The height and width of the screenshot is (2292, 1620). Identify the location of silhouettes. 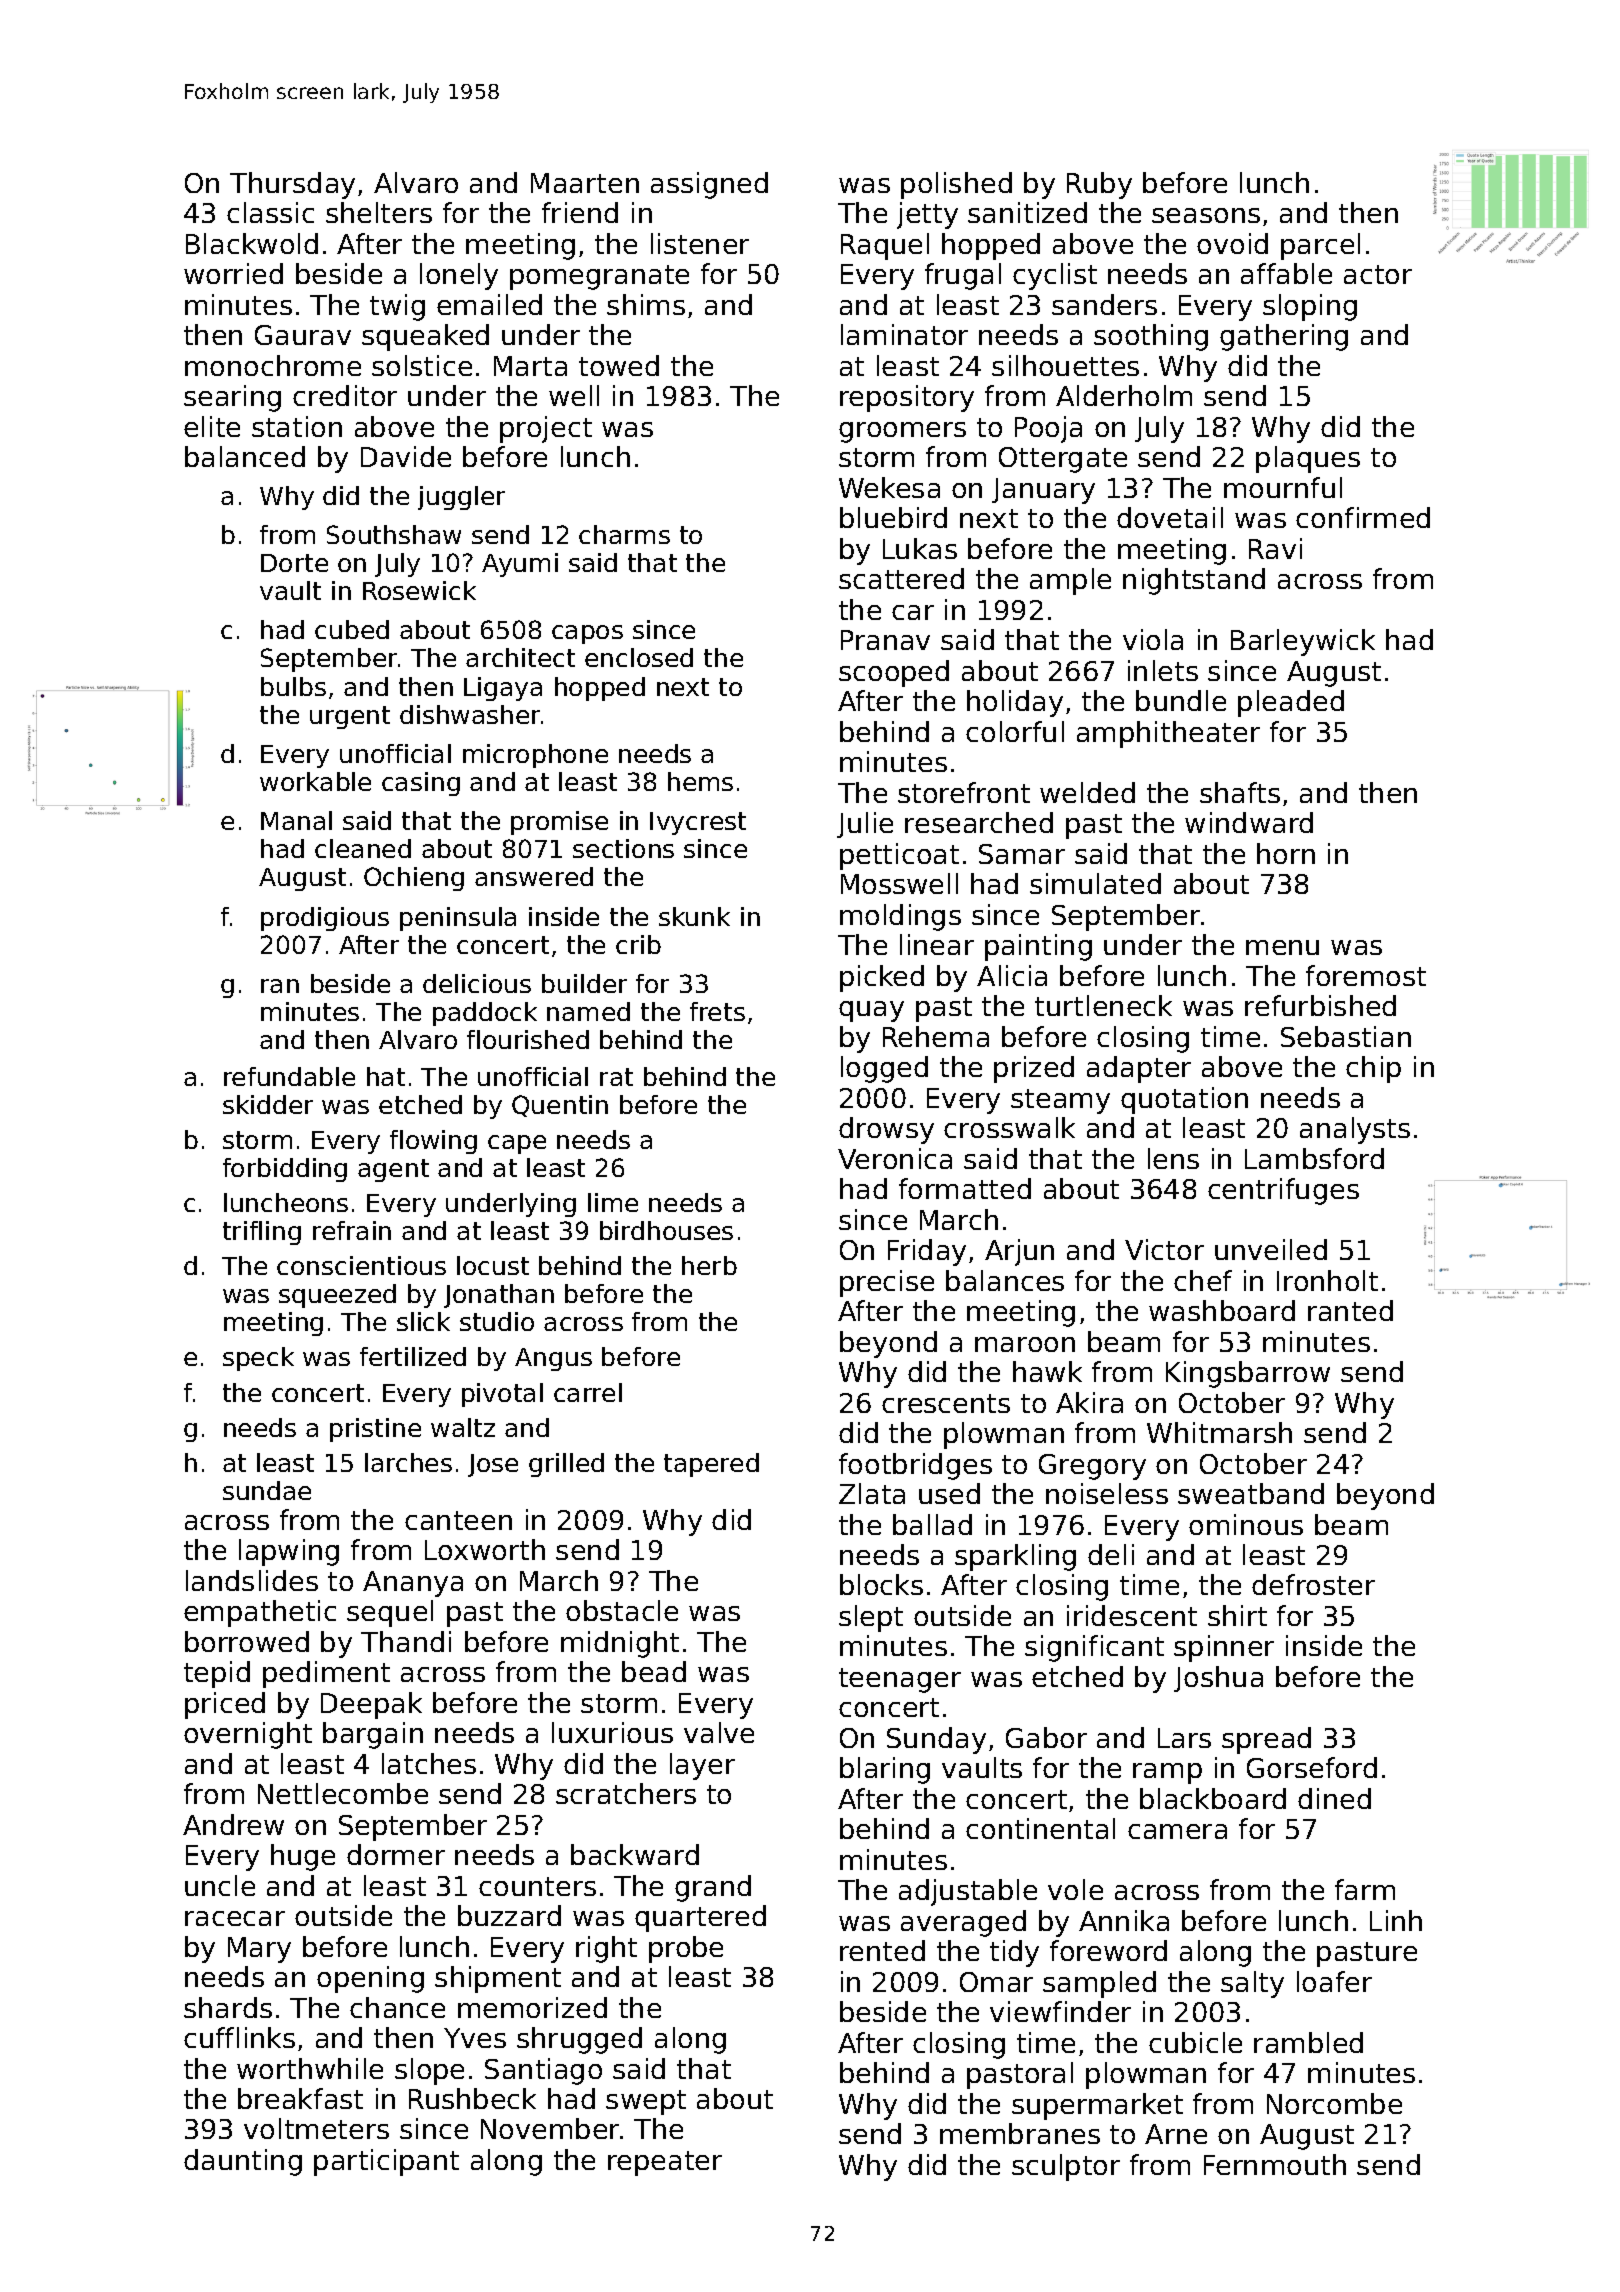
(1065, 365).
